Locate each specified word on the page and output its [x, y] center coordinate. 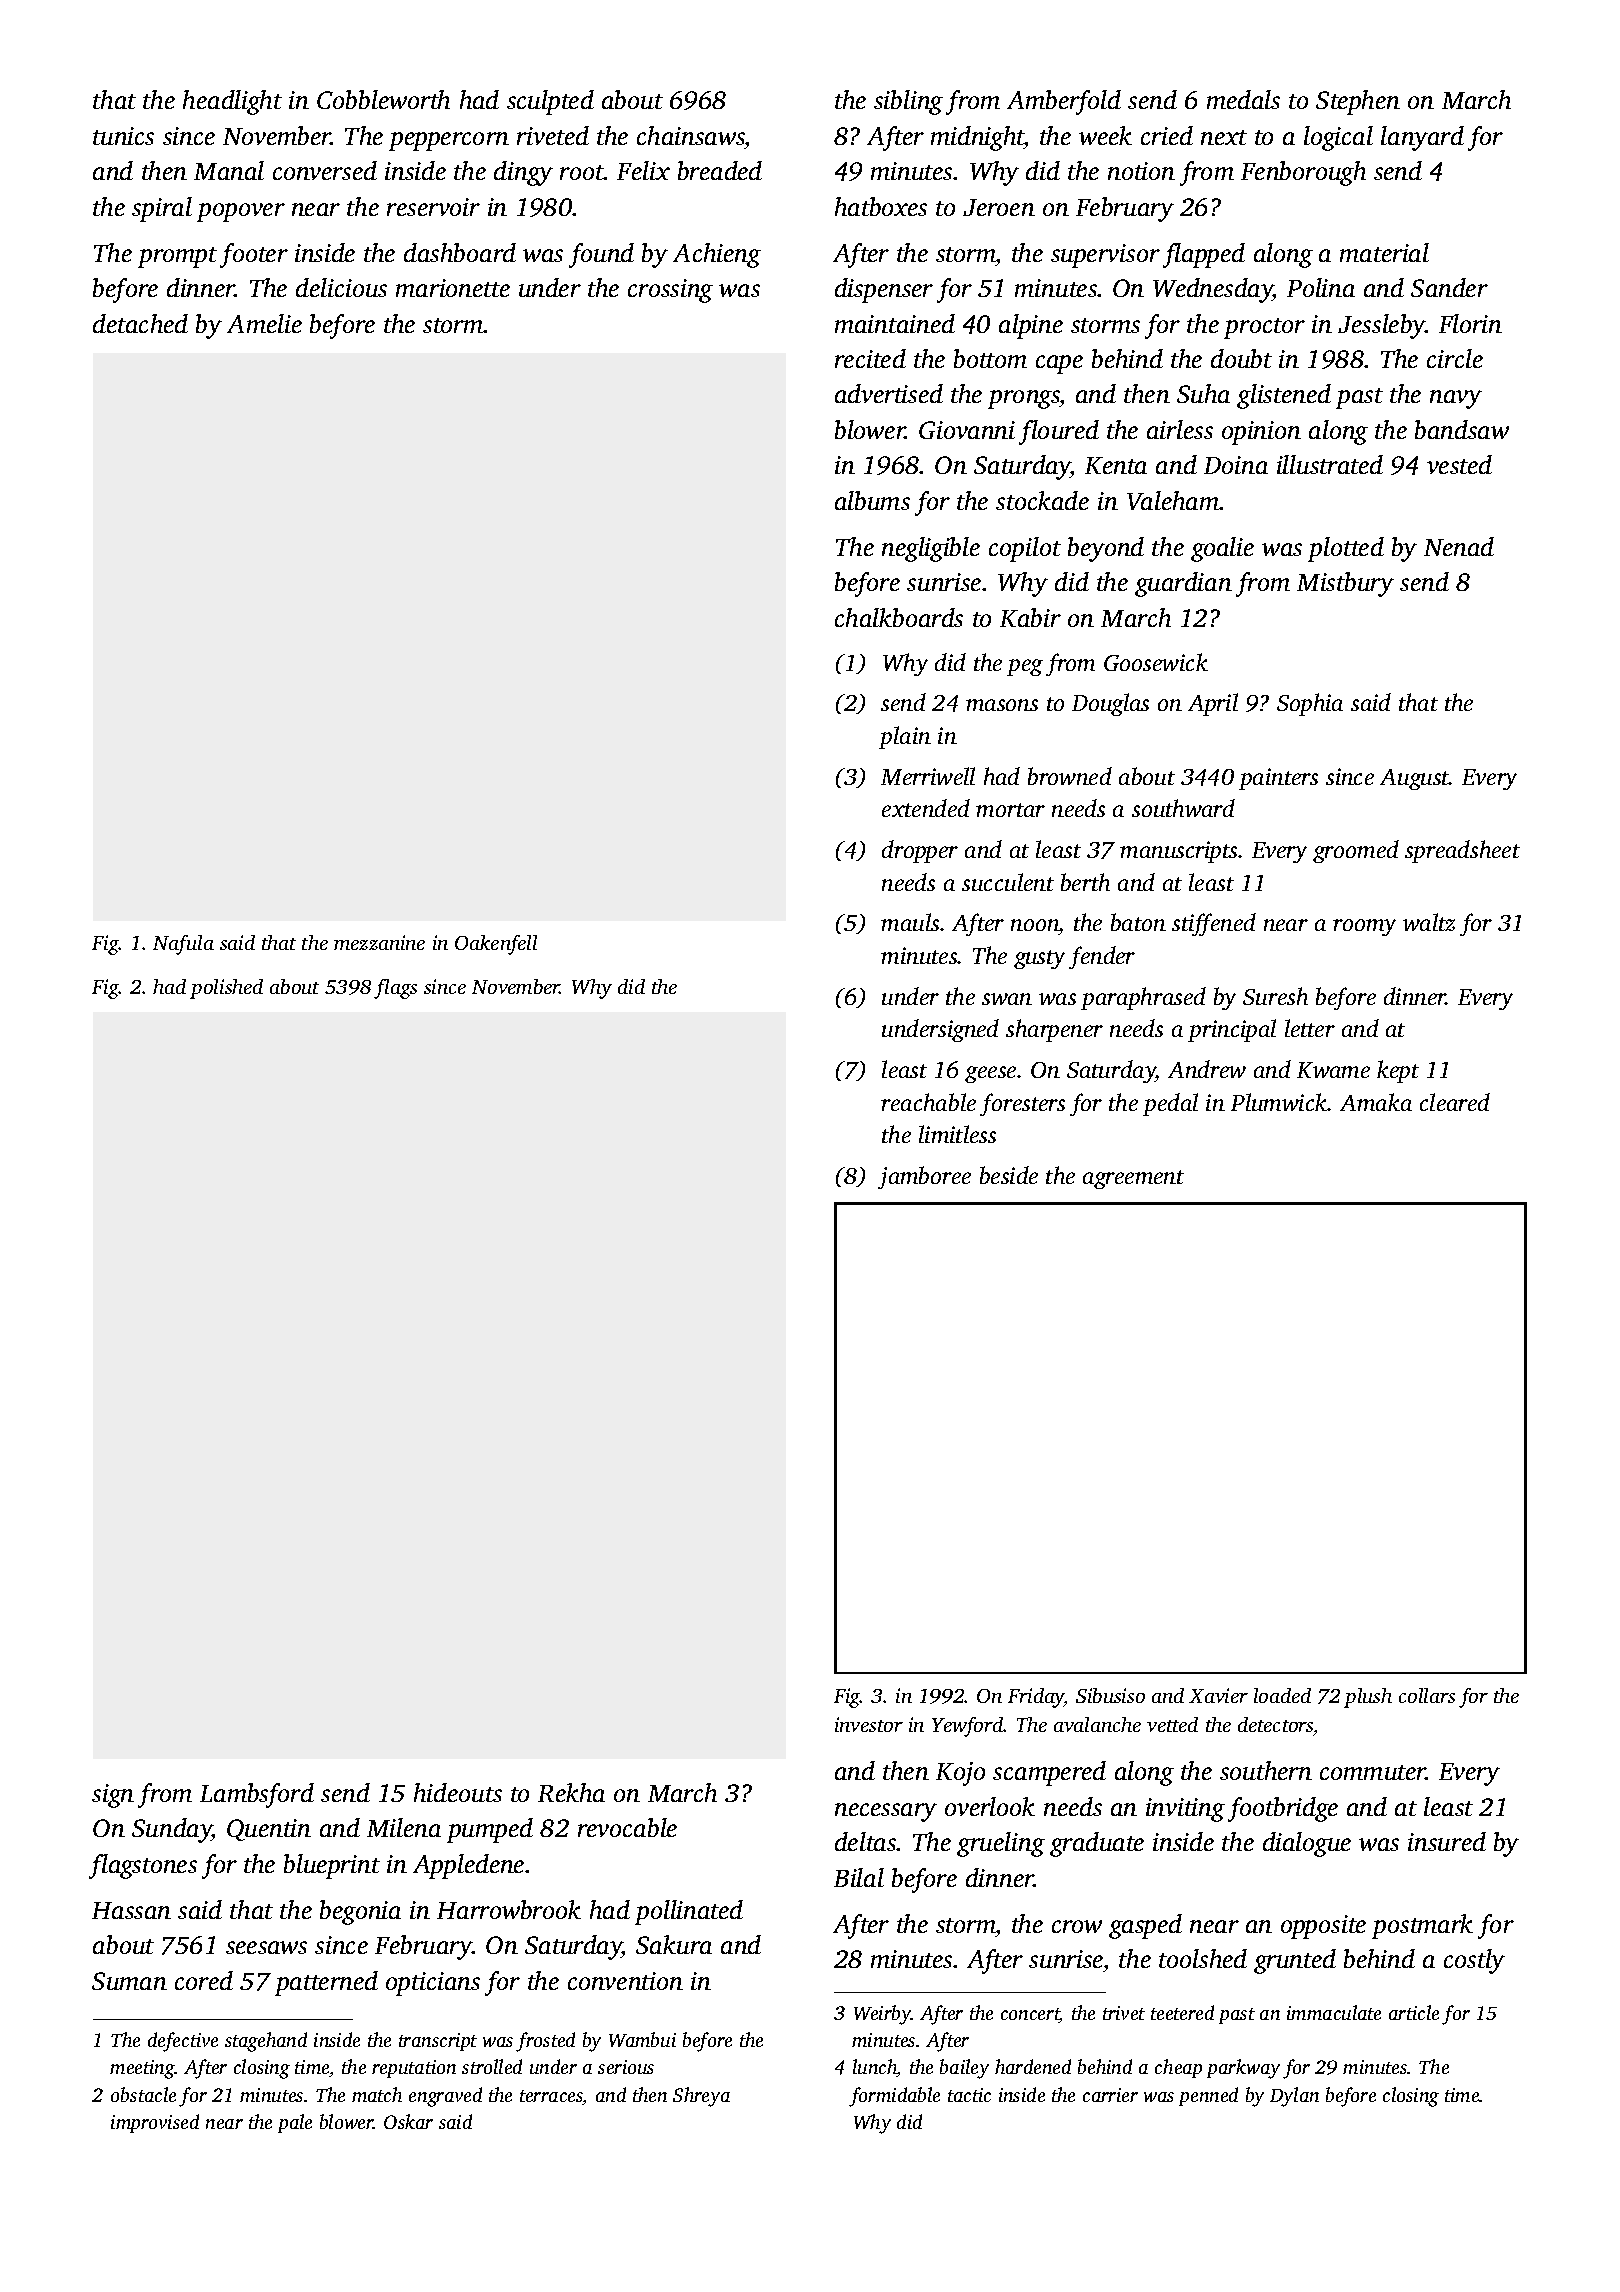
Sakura [674, 1944]
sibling [908, 102]
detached [140, 323]
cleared [1455, 1102]
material [1384, 252]
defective [183, 2042]
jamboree [924, 1177]
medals [1243, 99]
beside [1009, 1175]
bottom [990, 358]
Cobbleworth [383, 99]
